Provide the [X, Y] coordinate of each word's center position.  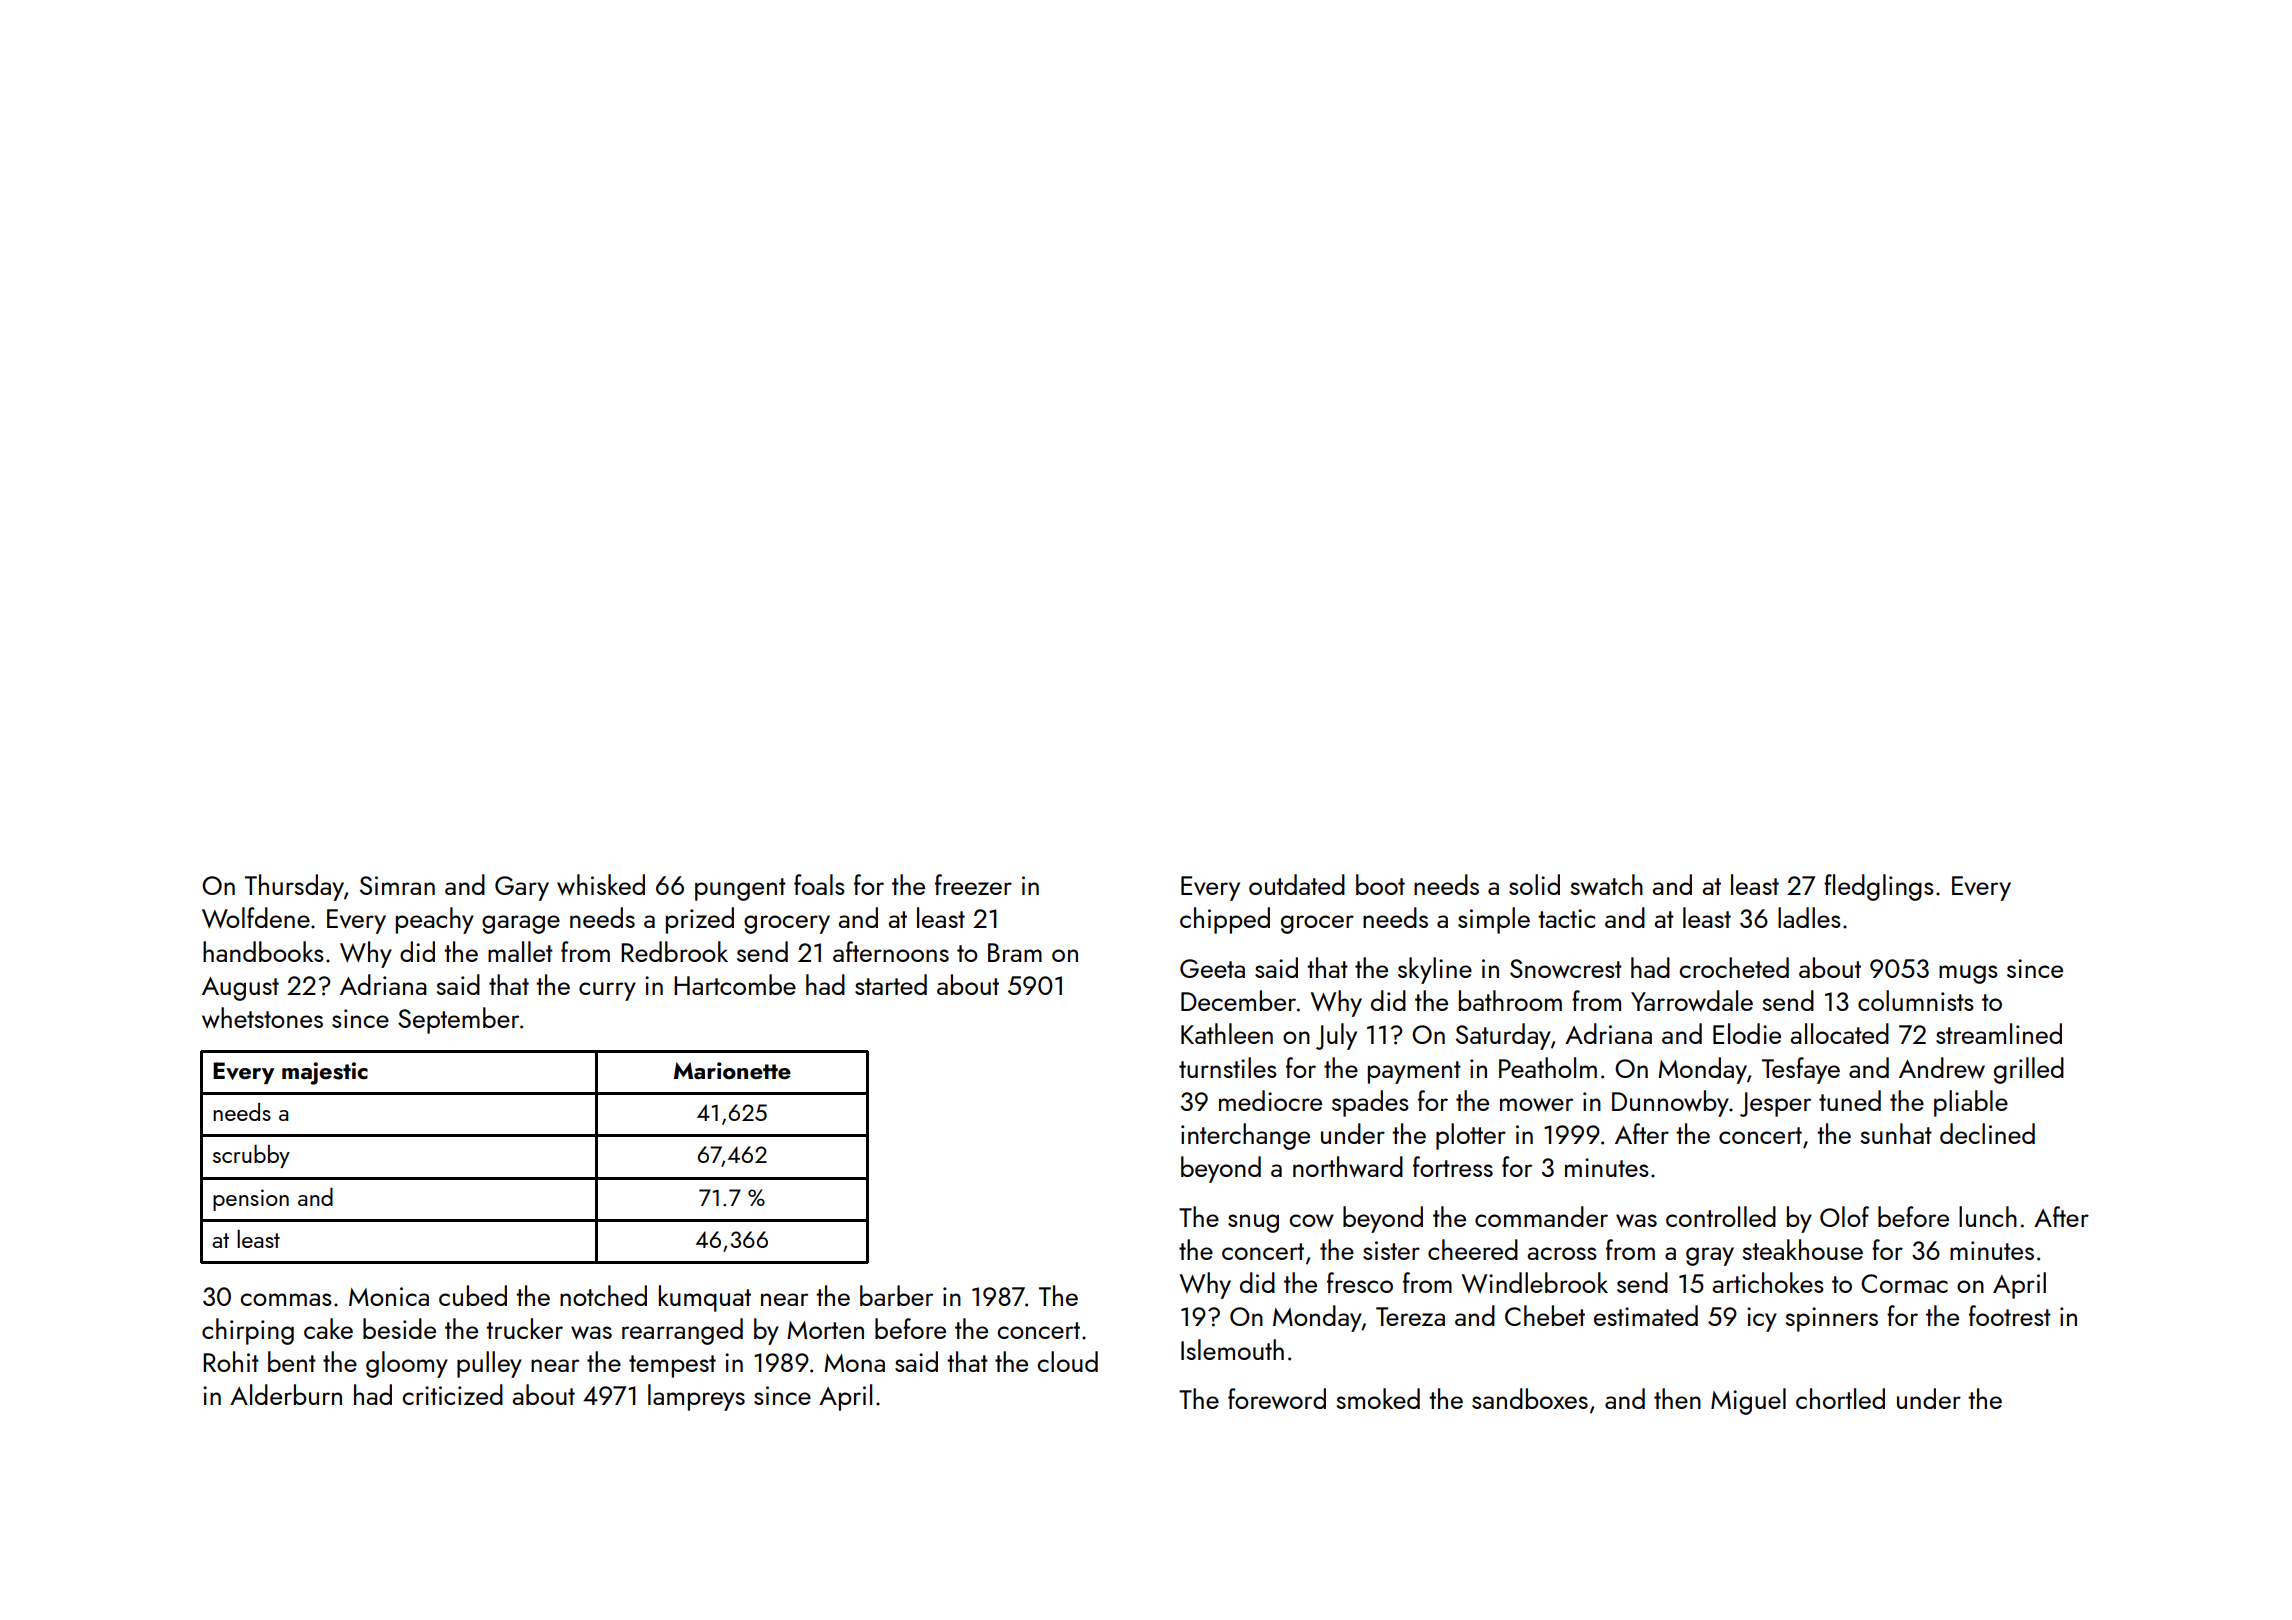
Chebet [1545, 1315]
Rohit [231, 1361]
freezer [973, 884]
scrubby [251, 1156]
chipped [1225, 920]
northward [1348, 1167]
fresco [1360, 1282]
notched [603, 1295]
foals [819, 884]
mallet [520, 951]
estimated [1646, 1315]
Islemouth [1232, 1349]
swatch [1607, 884]
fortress [1453, 1166]
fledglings [1879, 887]
